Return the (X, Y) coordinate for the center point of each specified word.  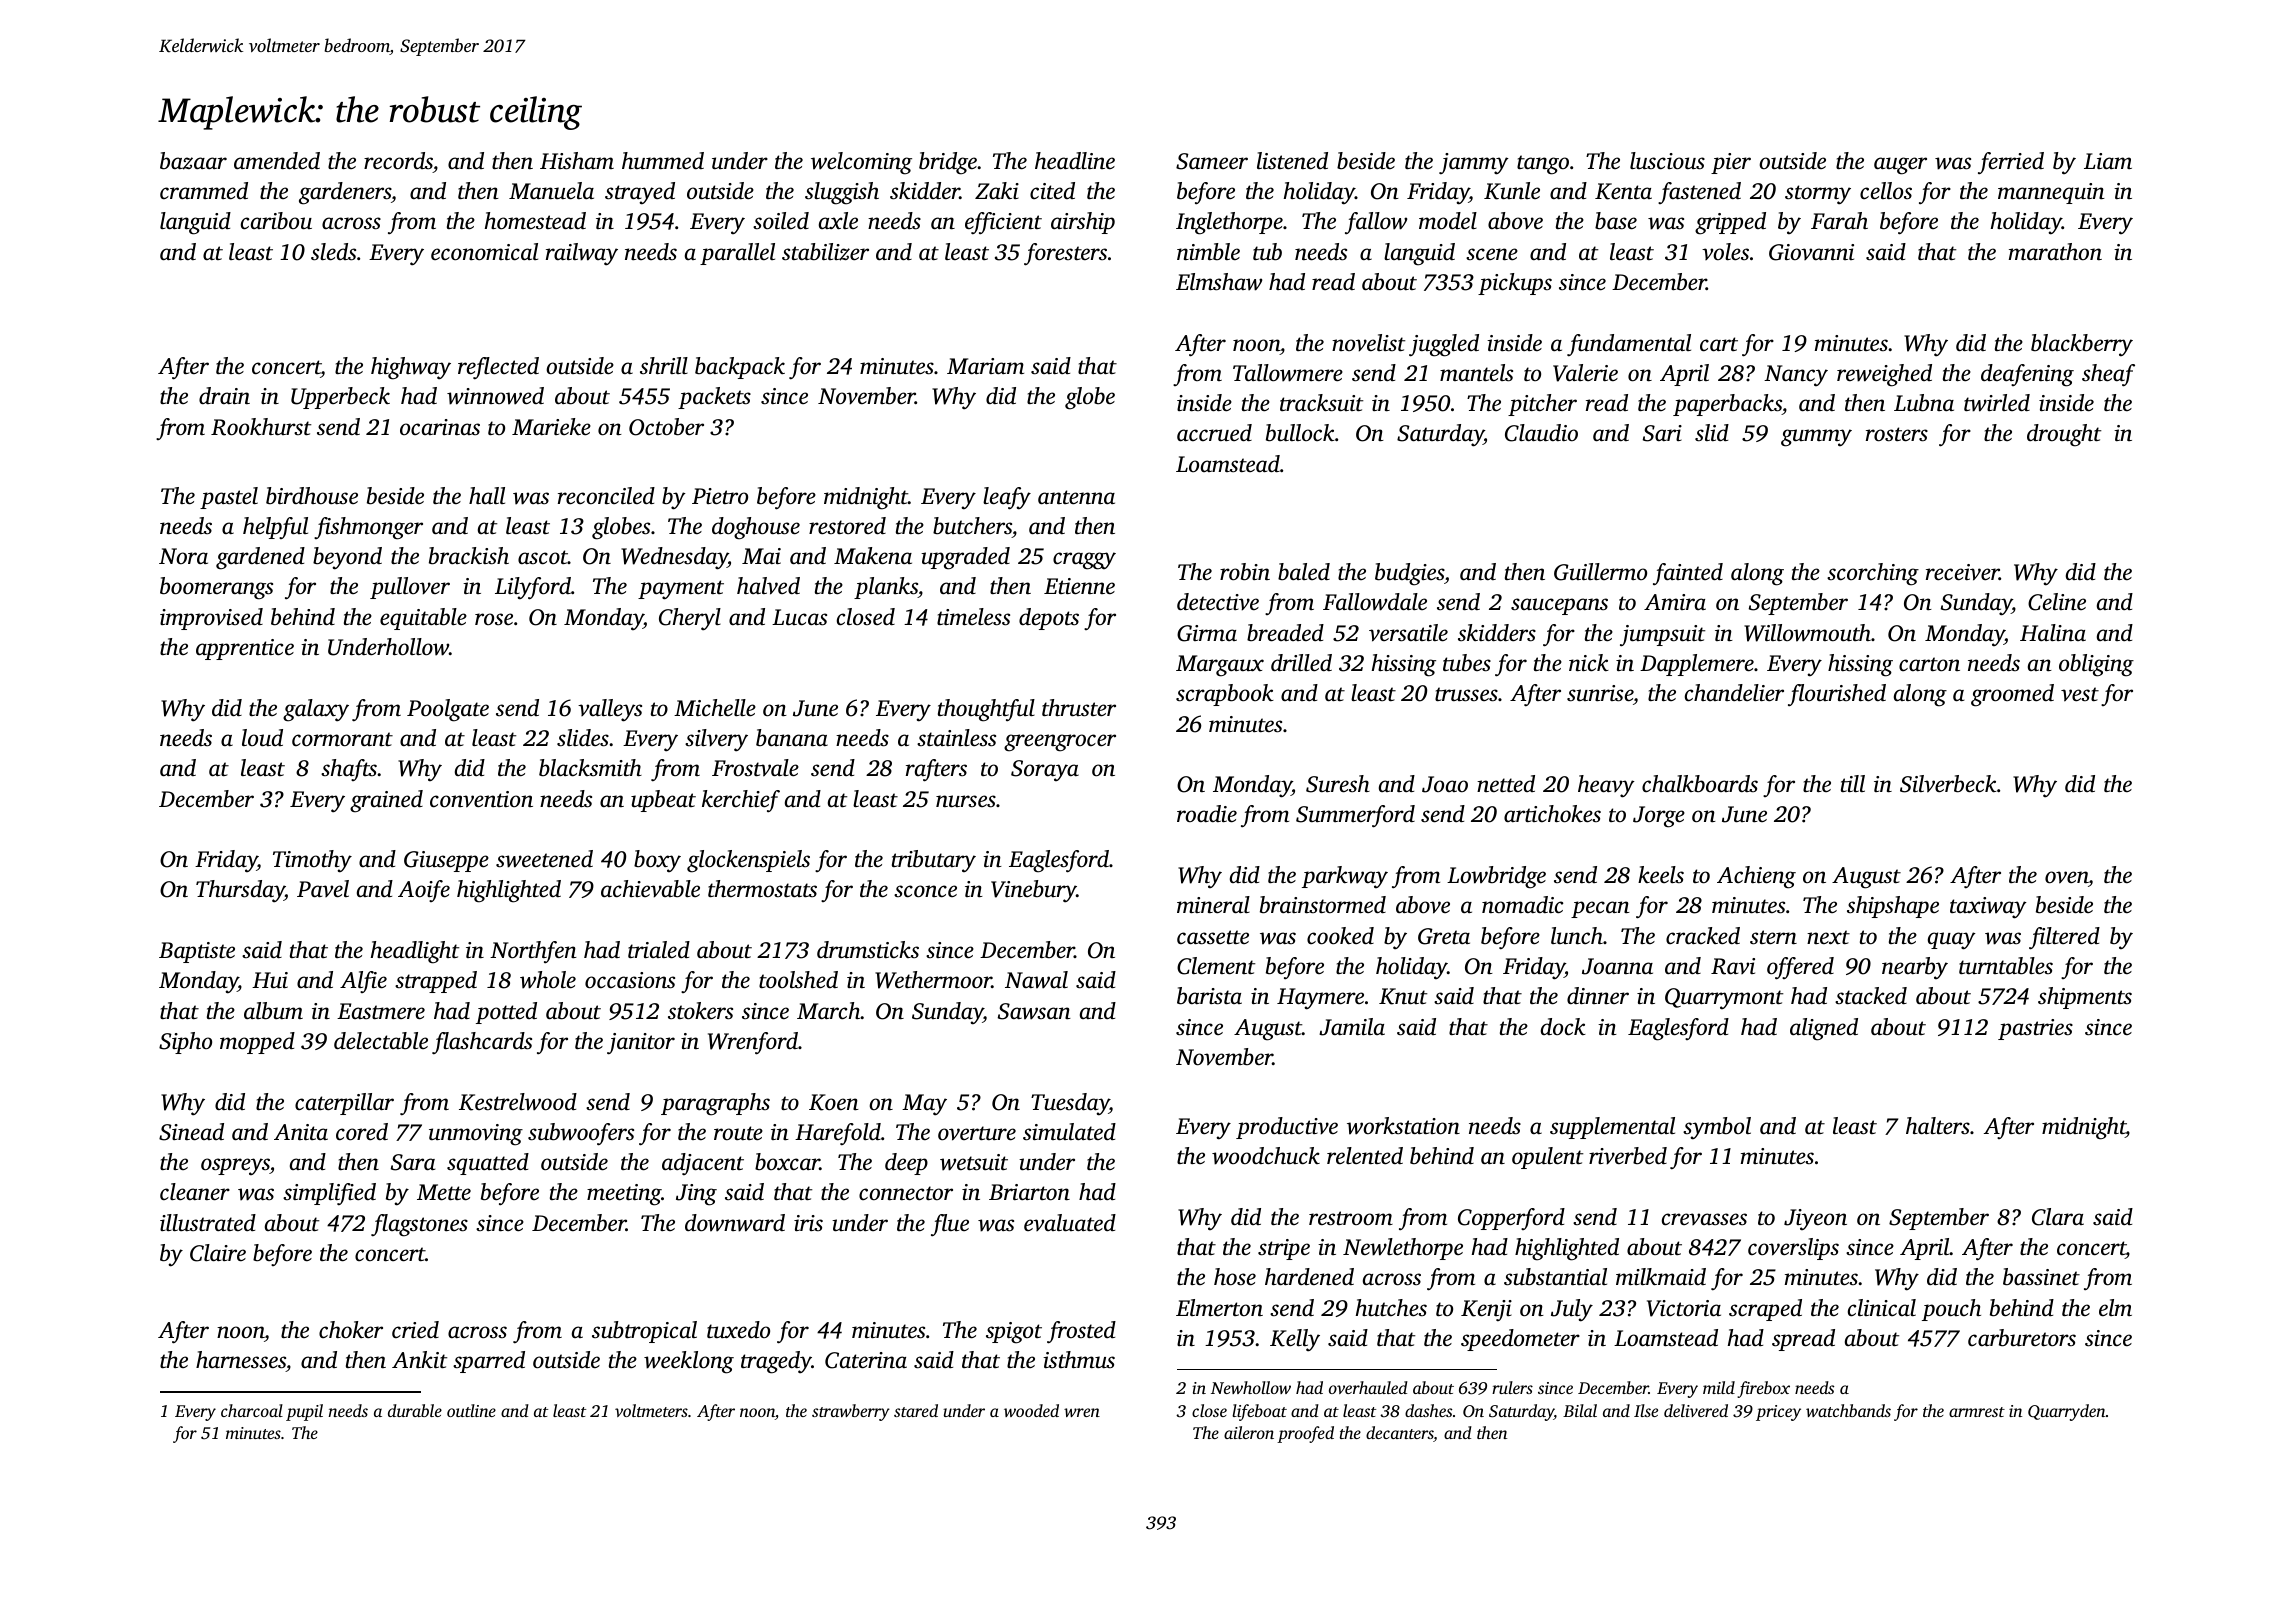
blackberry (2082, 345)
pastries (2035, 1029)
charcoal (252, 1410)
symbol (1717, 1128)
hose (1235, 1277)
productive (1287, 1128)
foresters (1065, 254)
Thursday (240, 891)
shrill (664, 365)
